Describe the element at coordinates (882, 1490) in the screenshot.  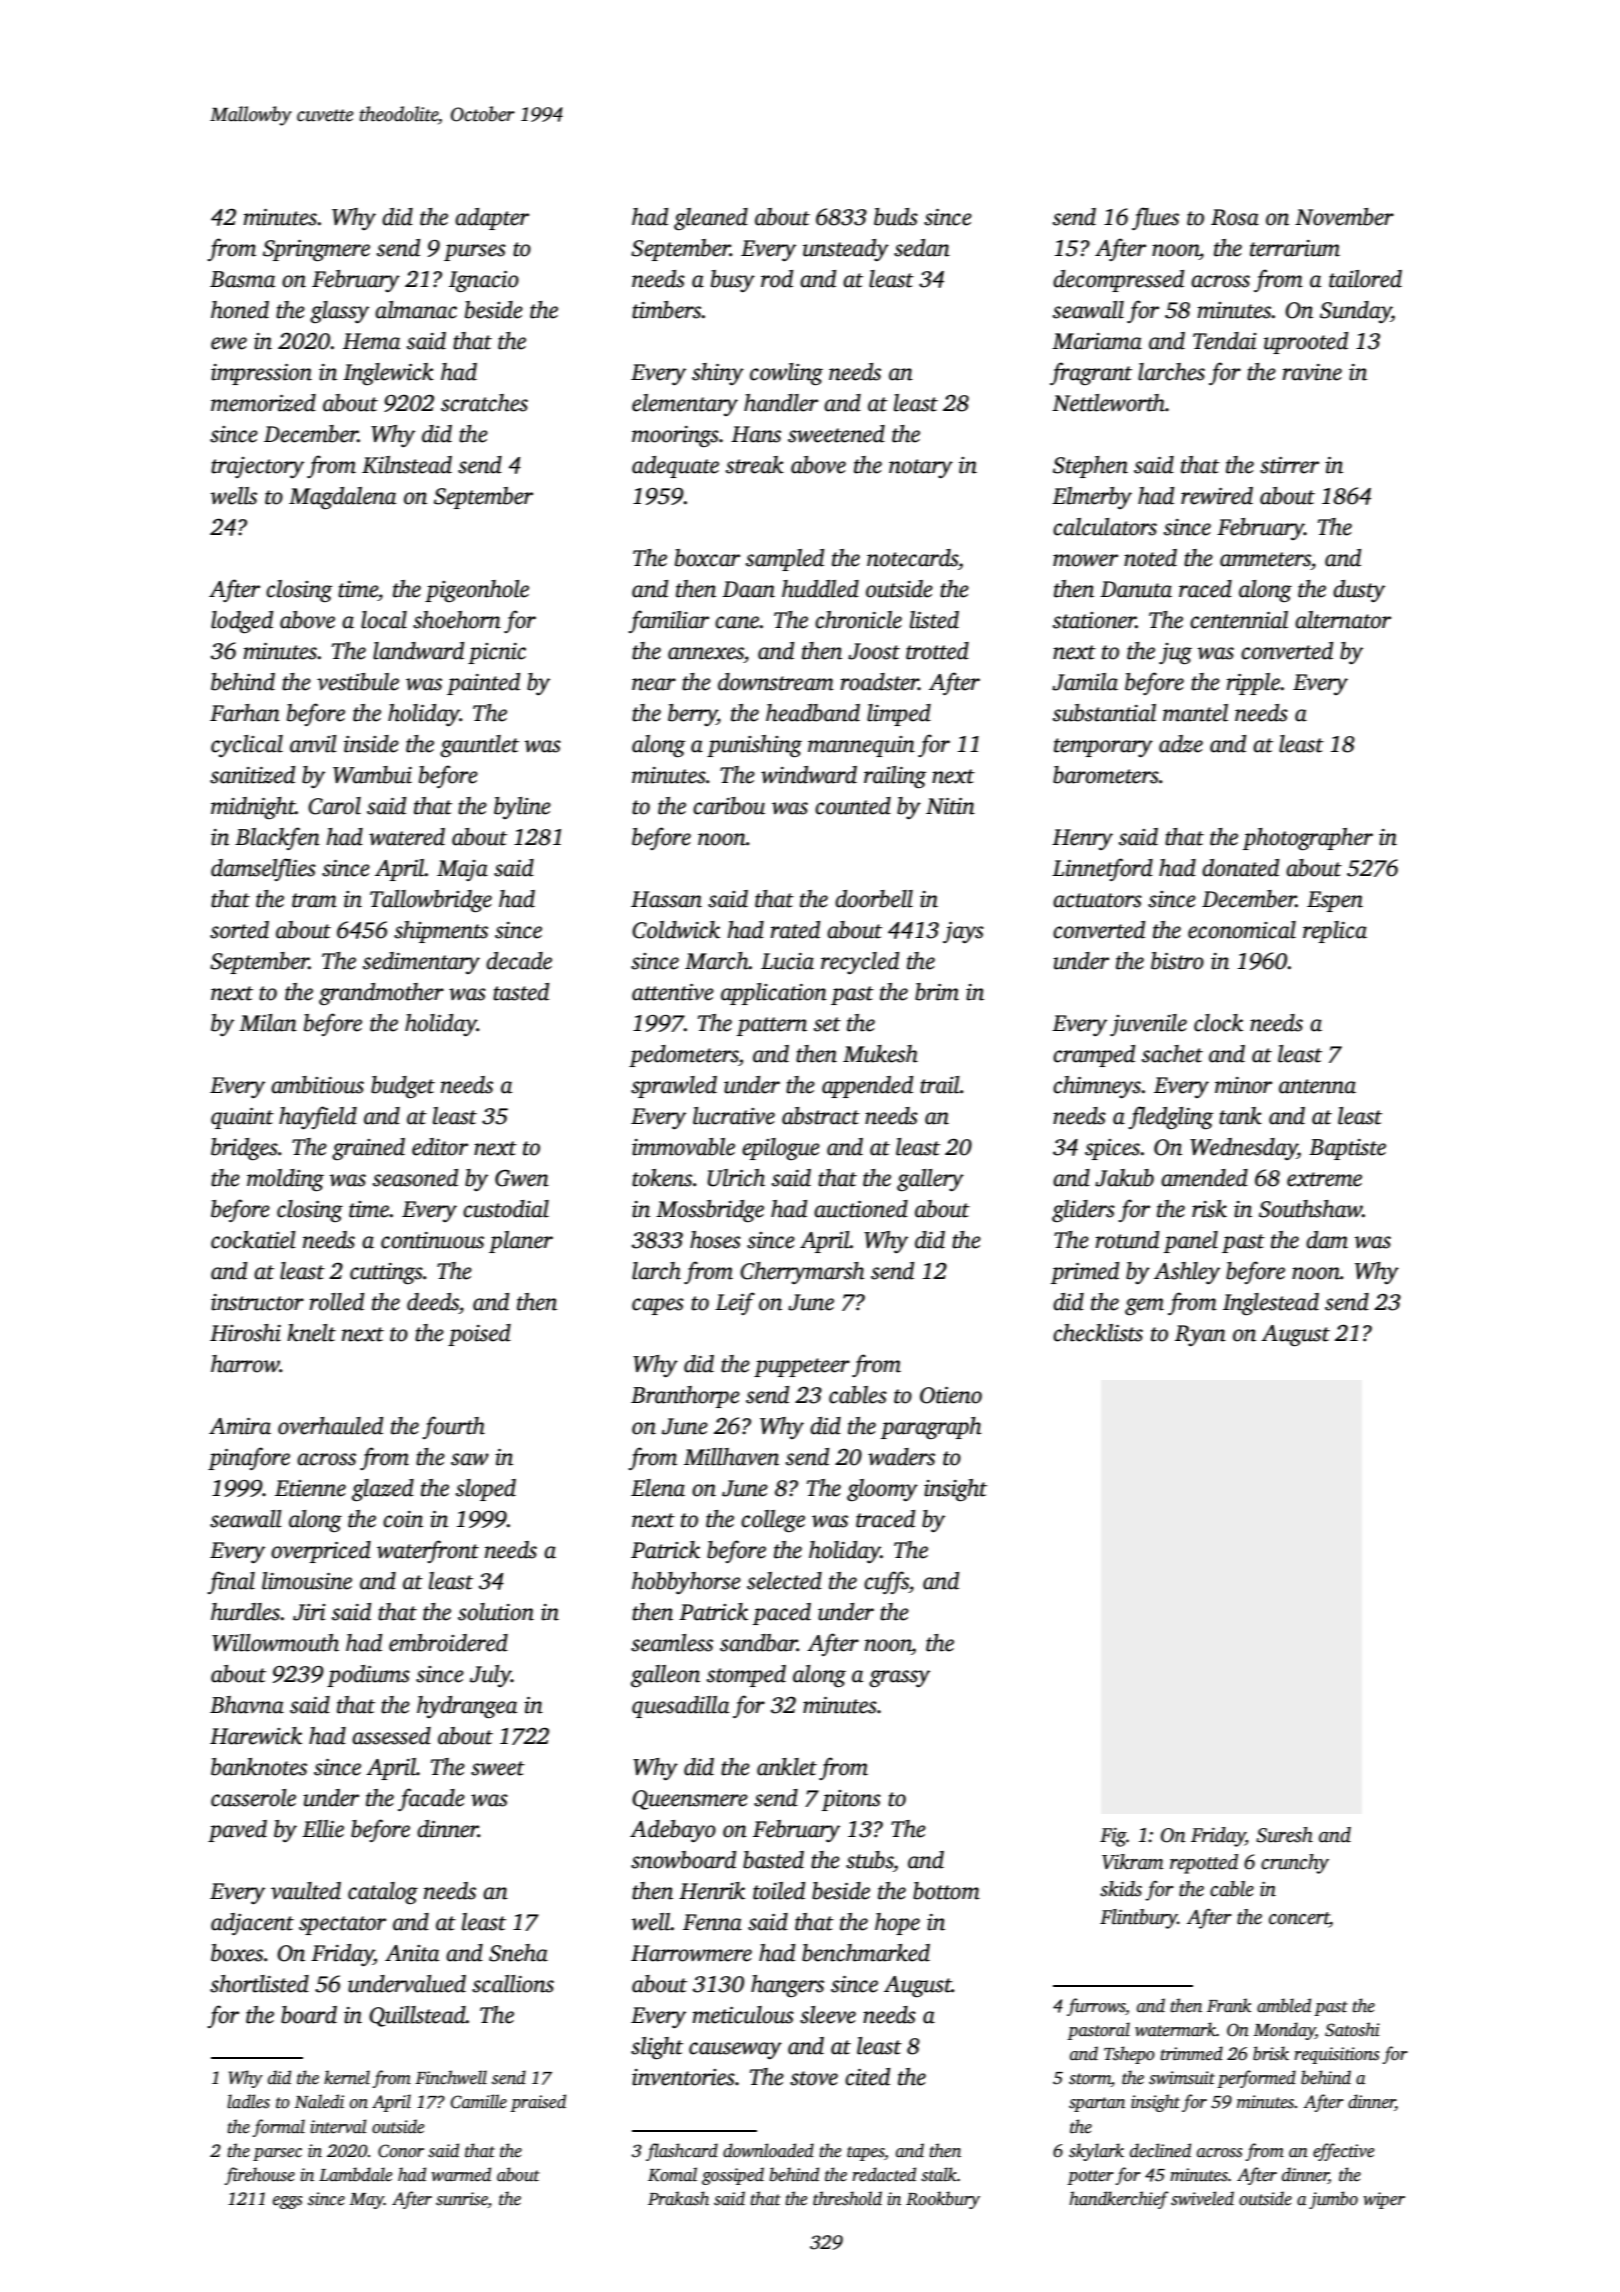
I see `gloomy` at that location.
